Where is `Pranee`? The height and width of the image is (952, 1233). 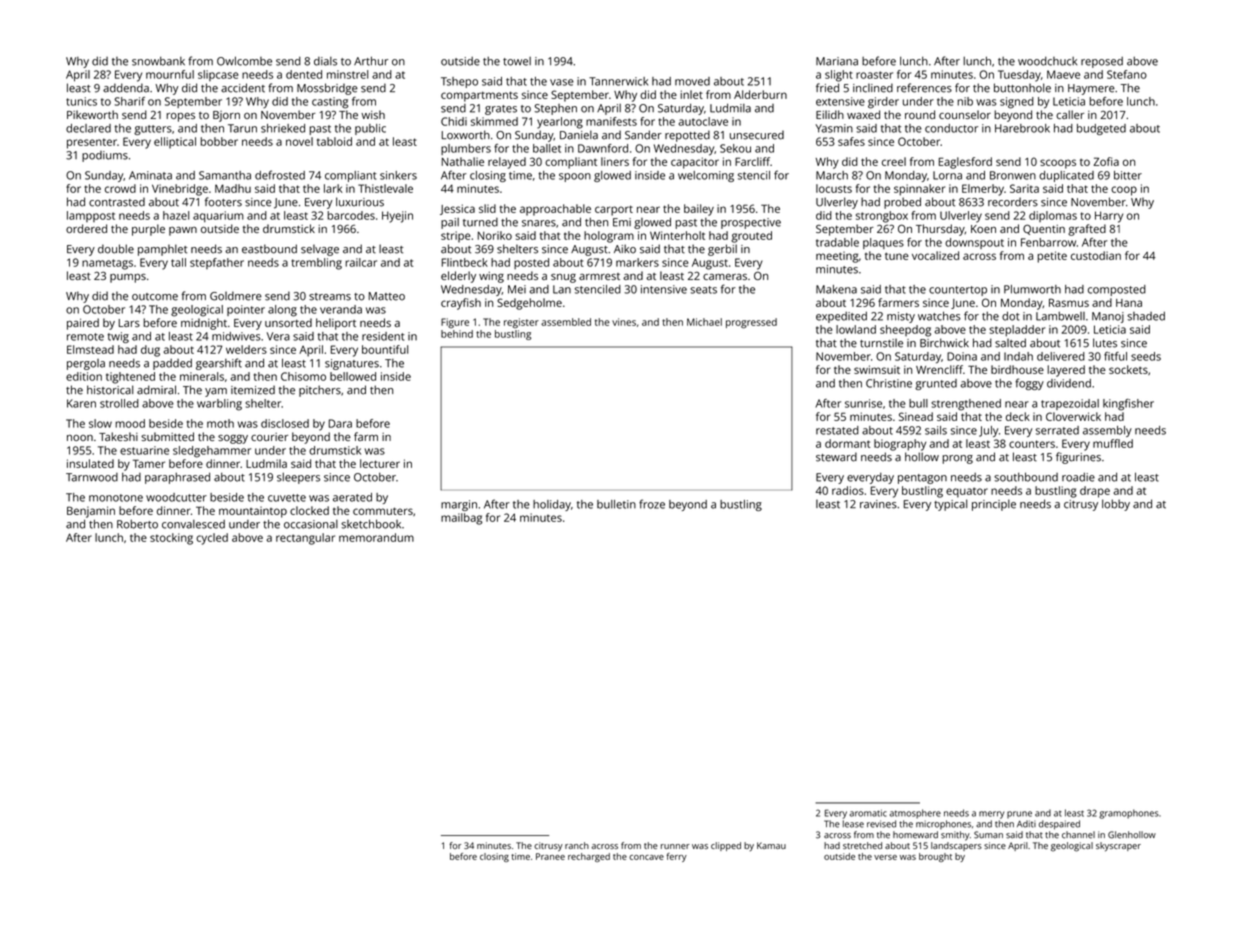 Pranee is located at coordinates (550, 856).
